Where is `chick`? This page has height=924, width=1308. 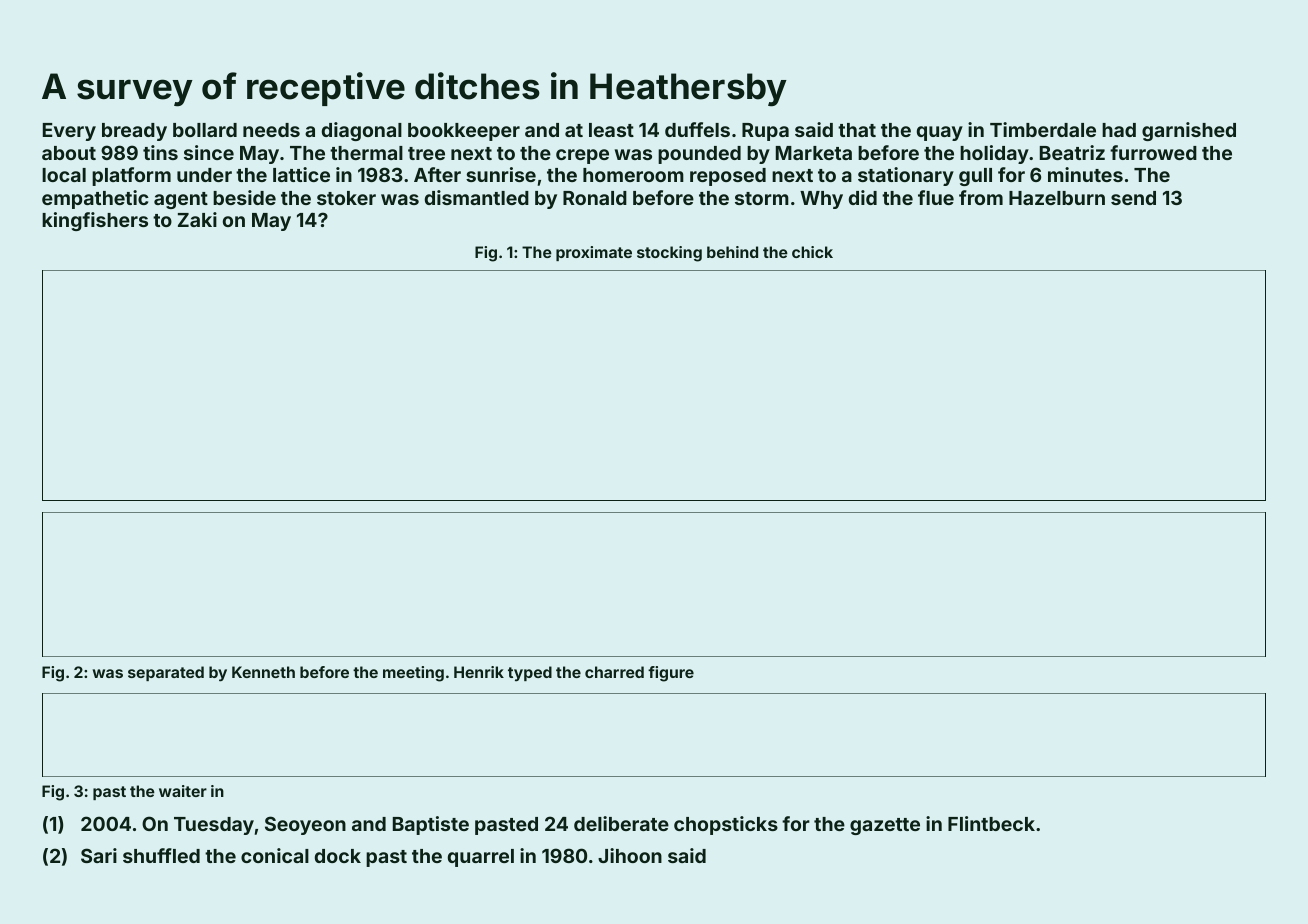
chick is located at coordinates (812, 252).
